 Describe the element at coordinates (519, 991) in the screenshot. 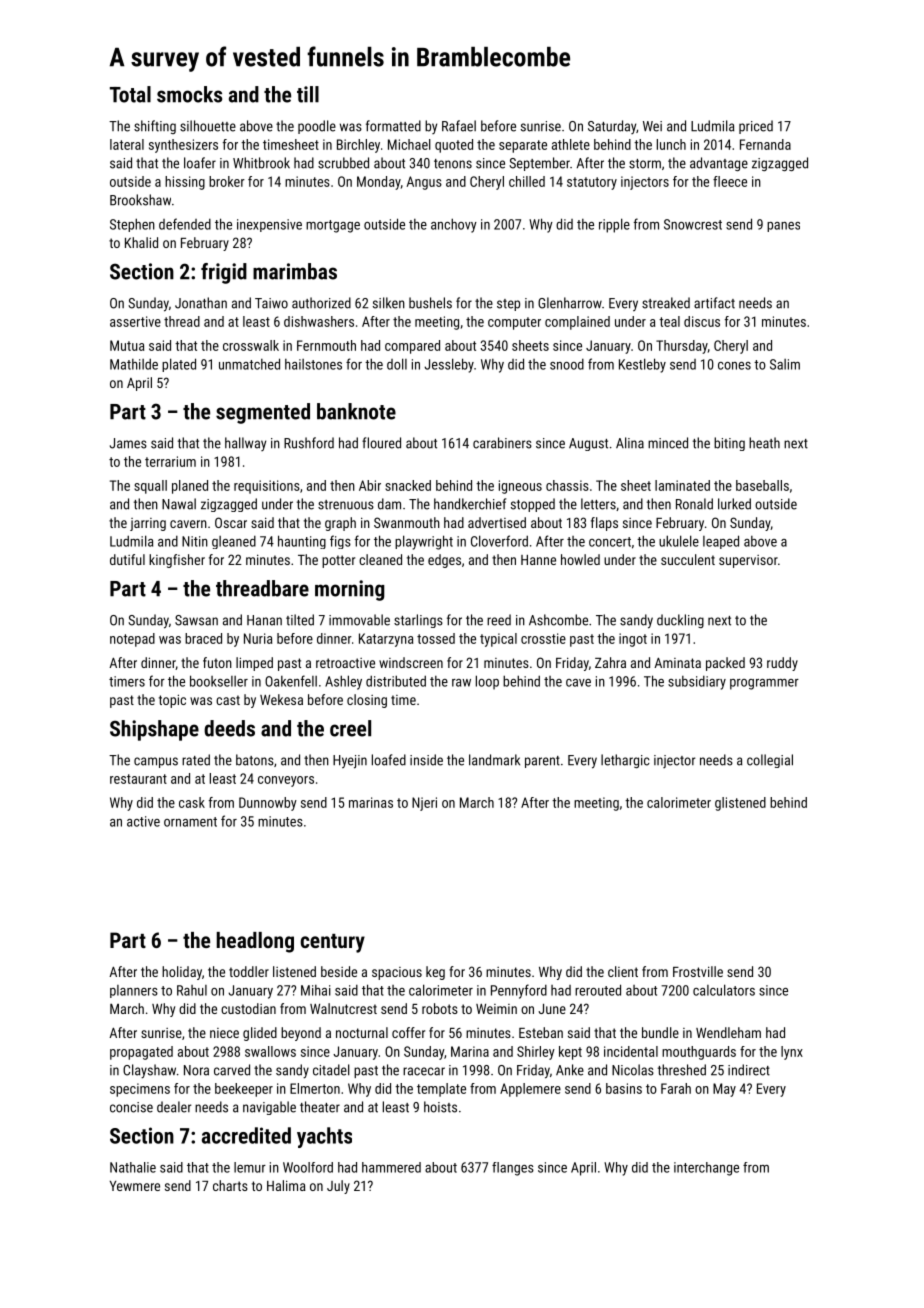

I see `Pennyford` at that location.
